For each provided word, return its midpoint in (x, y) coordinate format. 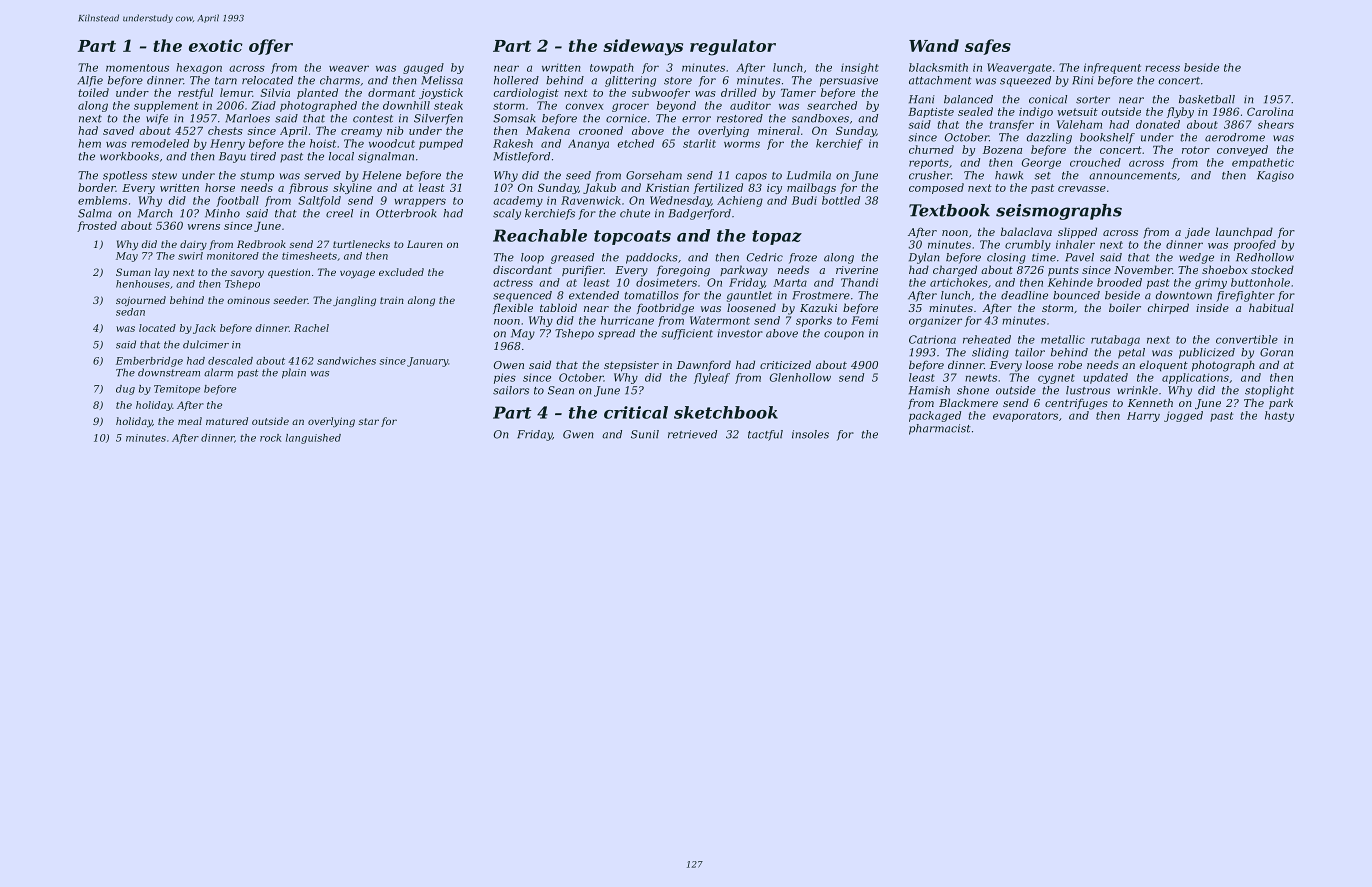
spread (616, 334)
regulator (733, 47)
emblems (102, 200)
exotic (215, 45)
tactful (765, 435)
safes (988, 47)
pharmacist (940, 429)
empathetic (1263, 163)
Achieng (740, 201)
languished (313, 439)
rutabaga (1115, 340)
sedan (130, 312)
